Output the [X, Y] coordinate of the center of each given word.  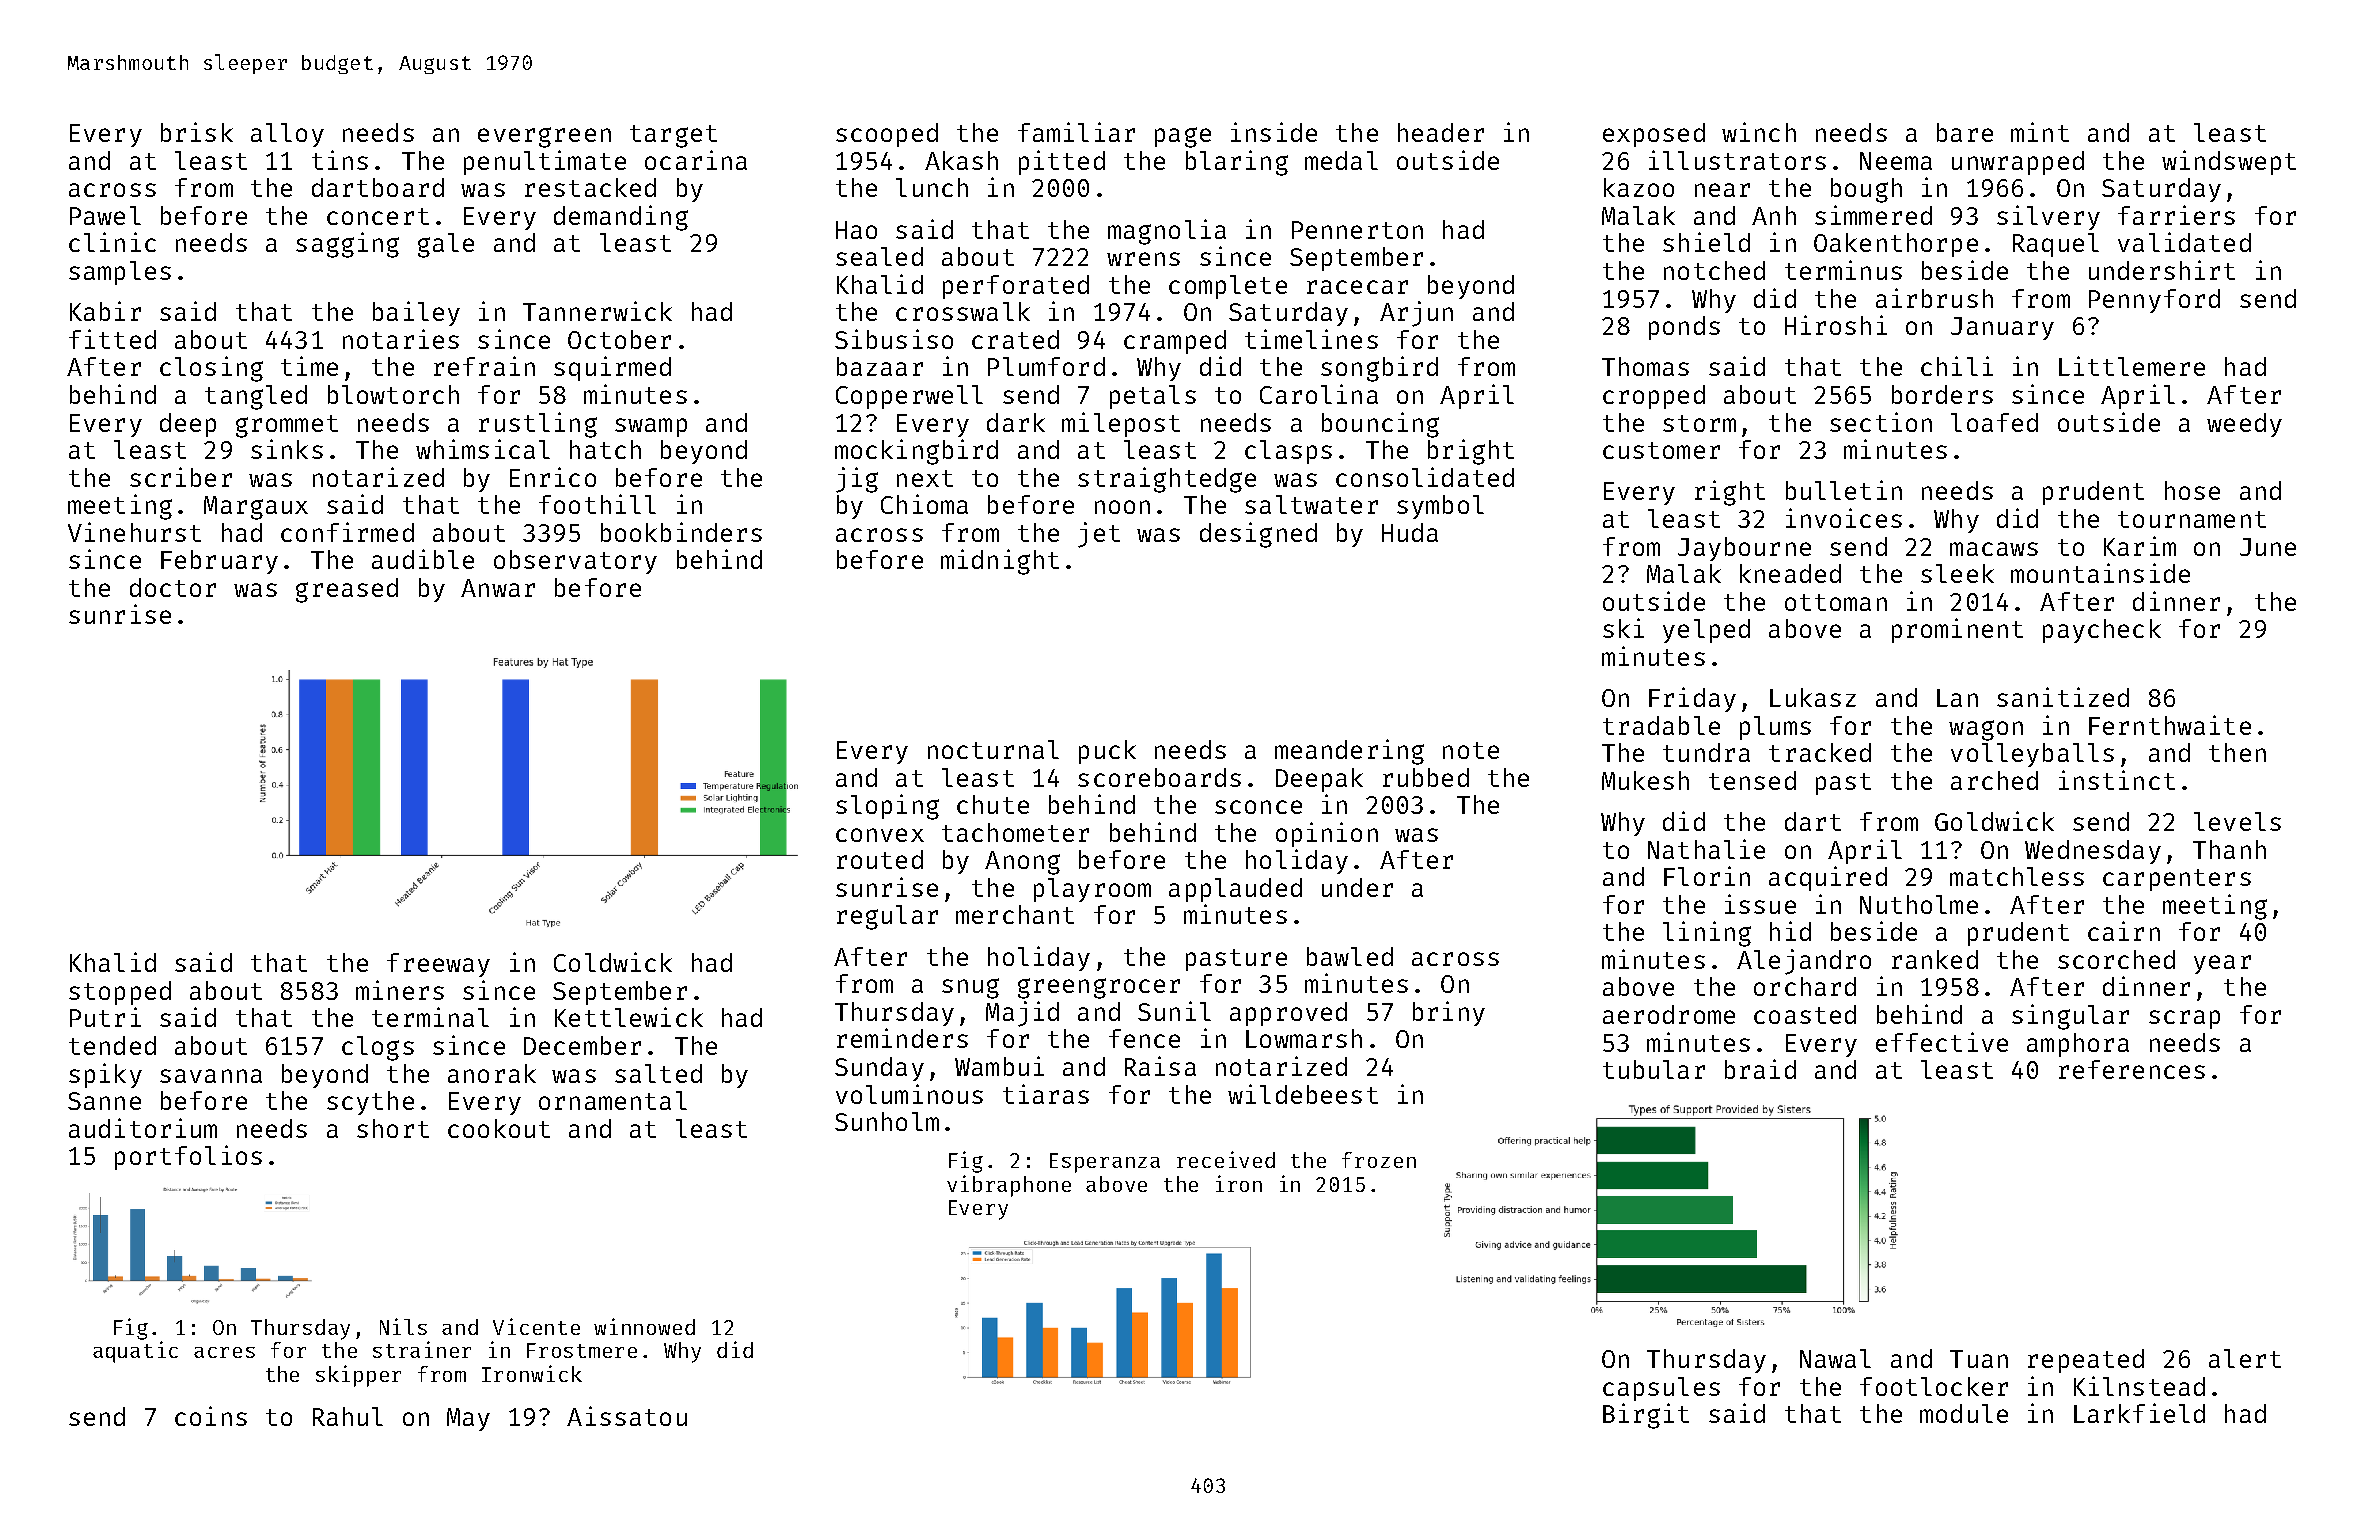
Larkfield [2139, 1413]
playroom [1092, 890]
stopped [120, 993]
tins [340, 160]
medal [1341, 160]
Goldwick [1994, 821]
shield [1706, 242]
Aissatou [627, 1416]
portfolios [188, 1157]
